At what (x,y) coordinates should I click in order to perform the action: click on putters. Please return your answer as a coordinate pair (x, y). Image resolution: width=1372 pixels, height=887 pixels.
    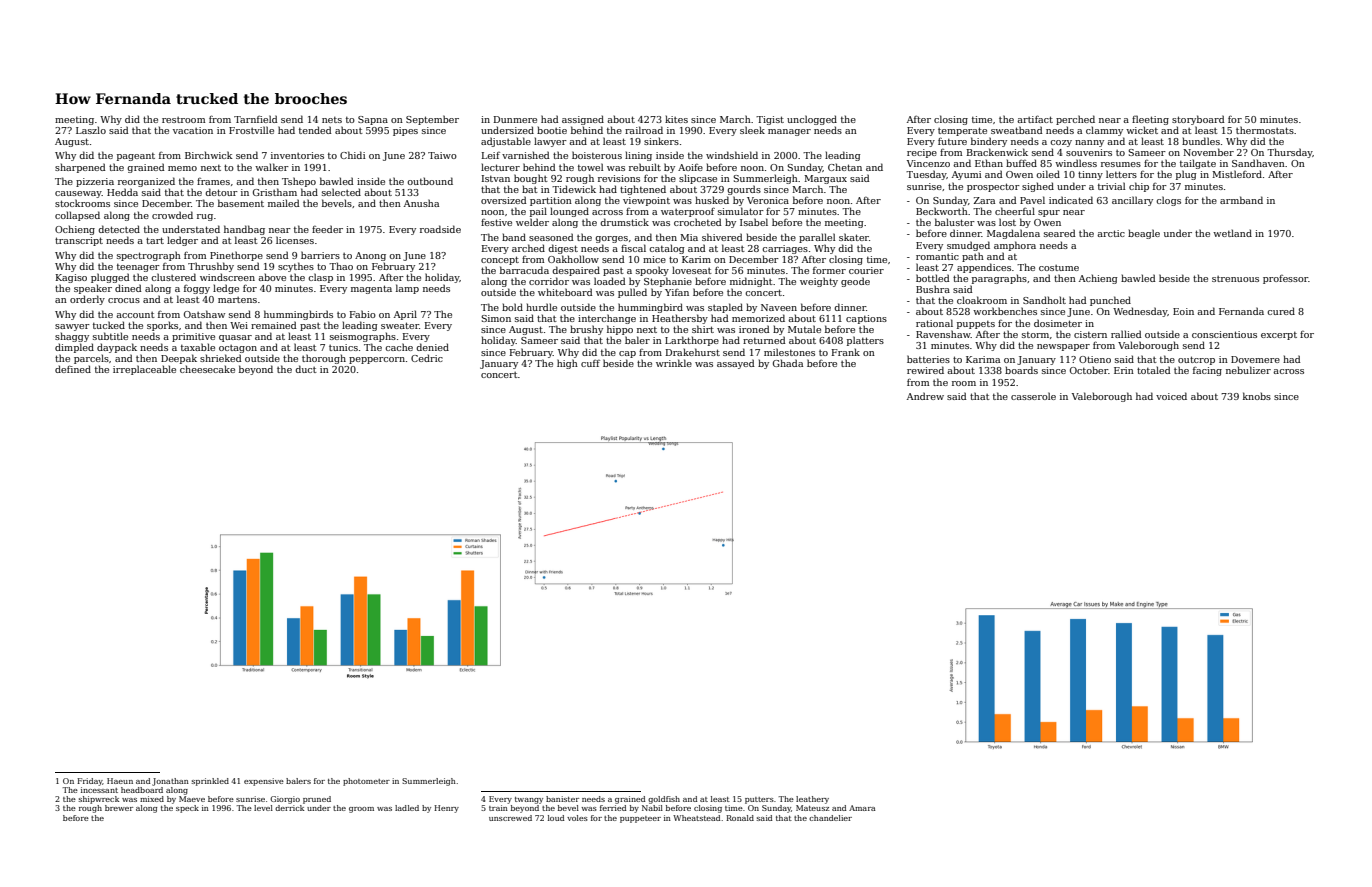
    Looking at the image, I should click on (759, 800).
